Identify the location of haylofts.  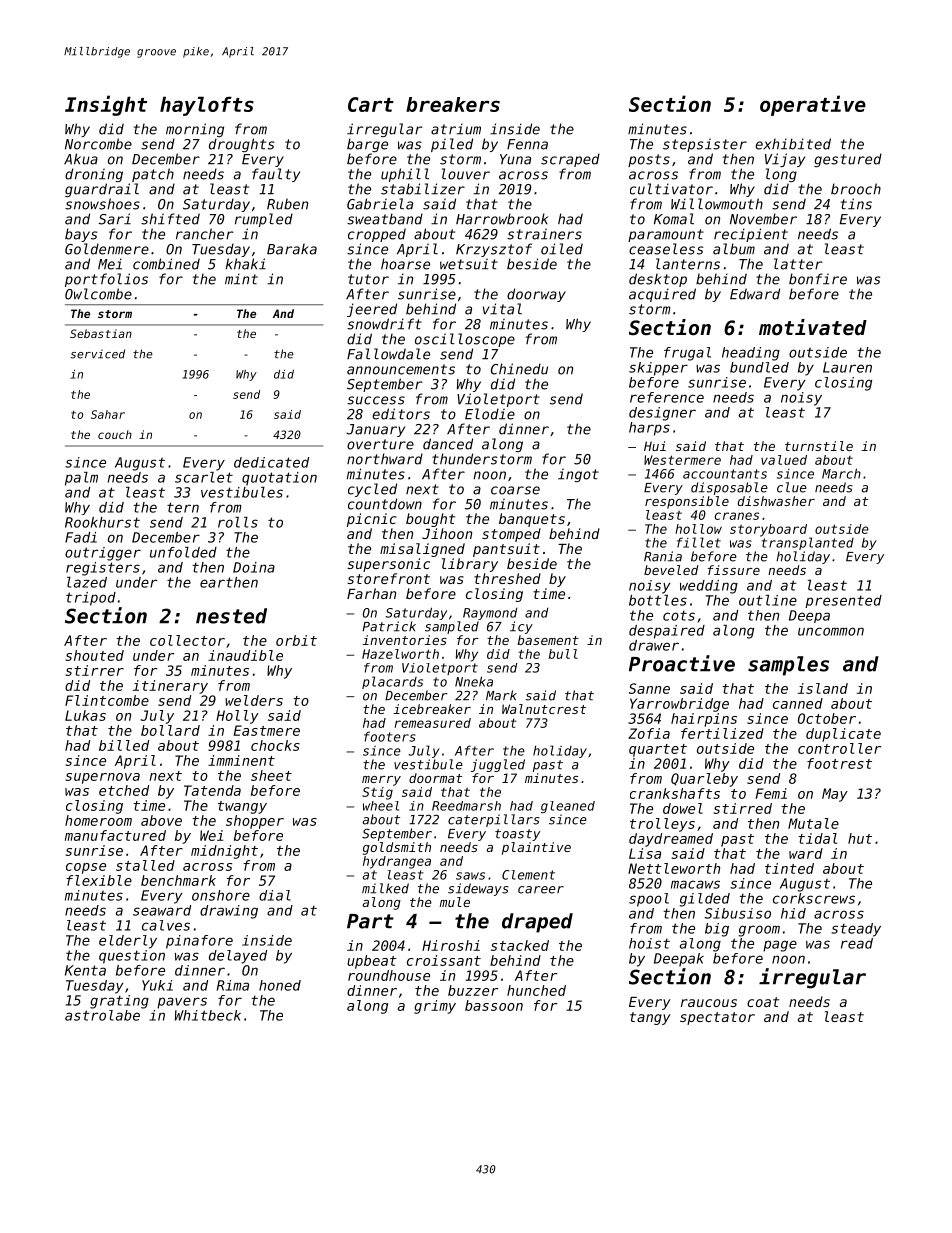
(207, 106).
